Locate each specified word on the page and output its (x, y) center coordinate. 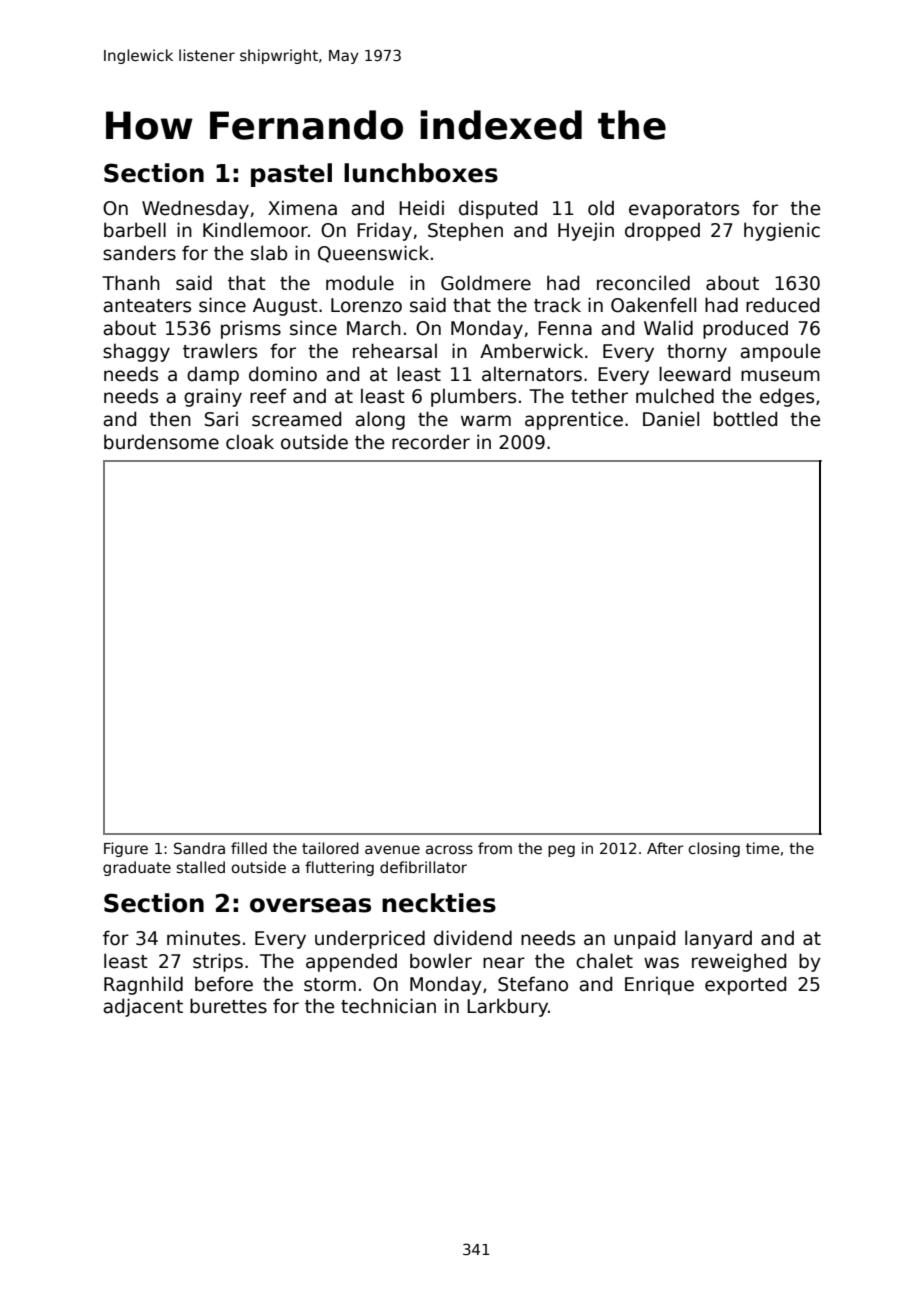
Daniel (671, 419)
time (762, 848)
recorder (431, 442)
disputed (498, 209)
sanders (139, 253)
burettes (228, 1006)
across (449, 849)
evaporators (684, 210)
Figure (126, 849)
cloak (250, 442)
